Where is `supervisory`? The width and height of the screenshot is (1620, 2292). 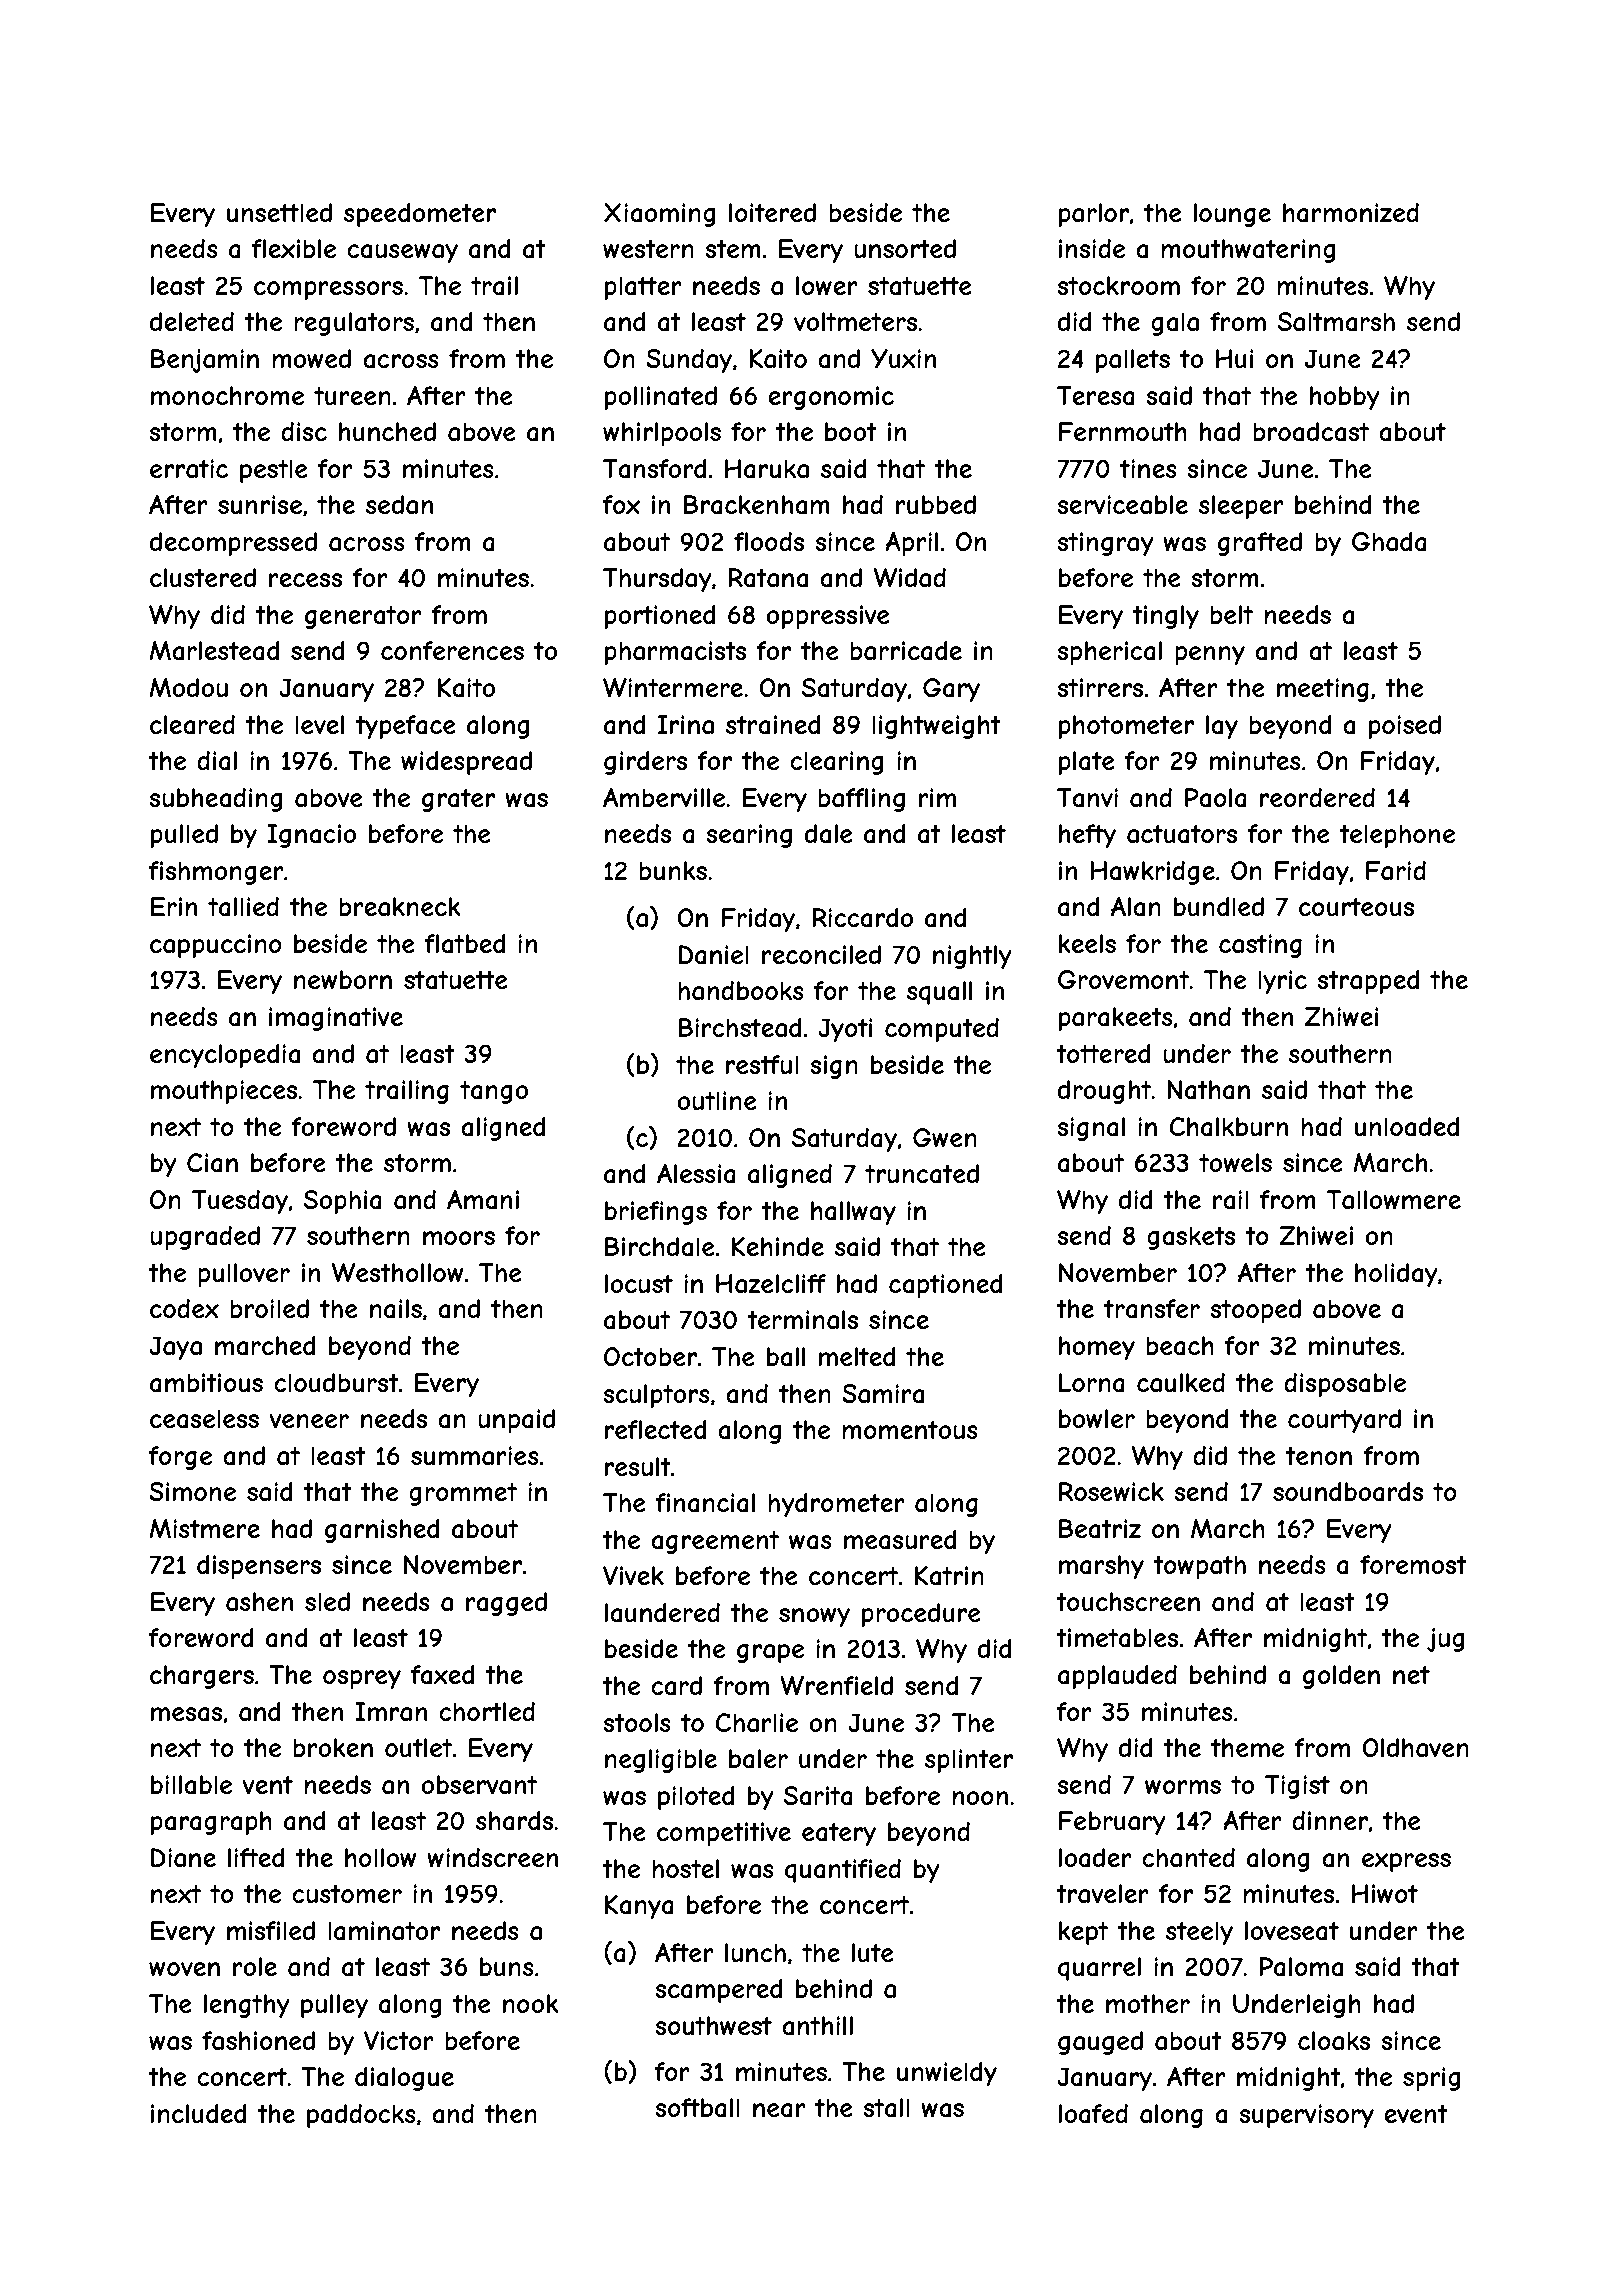 supervisory is located at coordinates (1306, 2116).
